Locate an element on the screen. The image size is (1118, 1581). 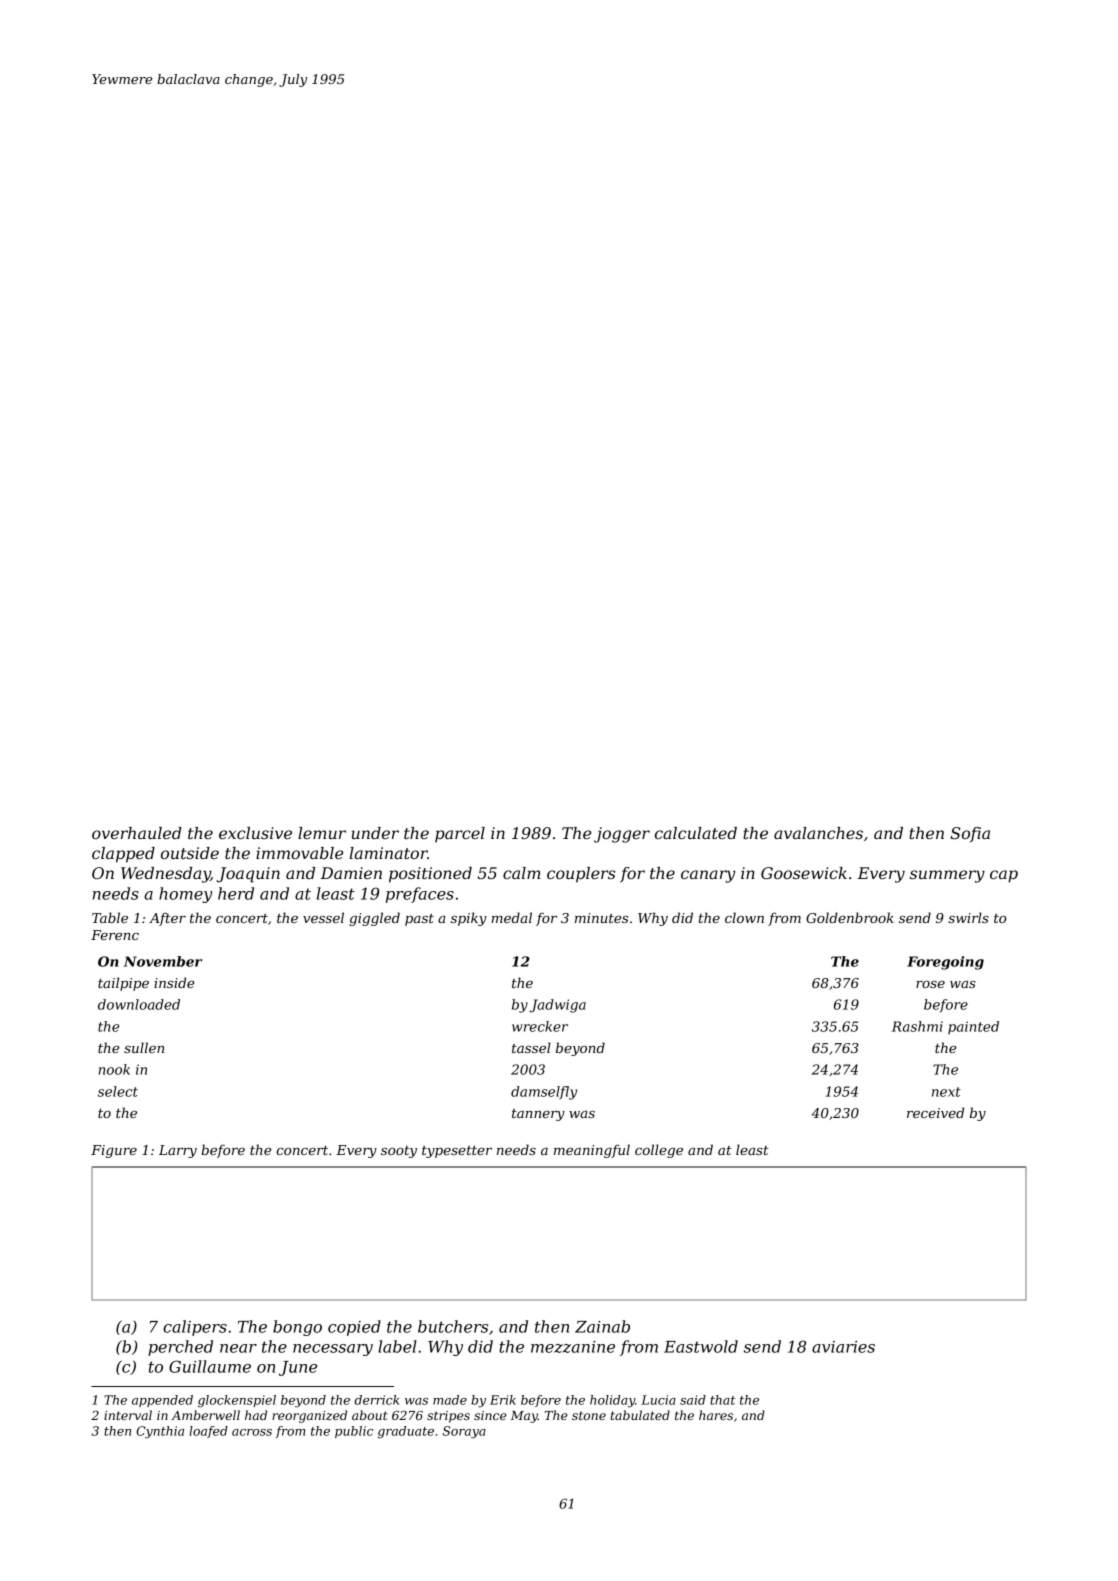
appended is located at coordinates (162, 1401).
